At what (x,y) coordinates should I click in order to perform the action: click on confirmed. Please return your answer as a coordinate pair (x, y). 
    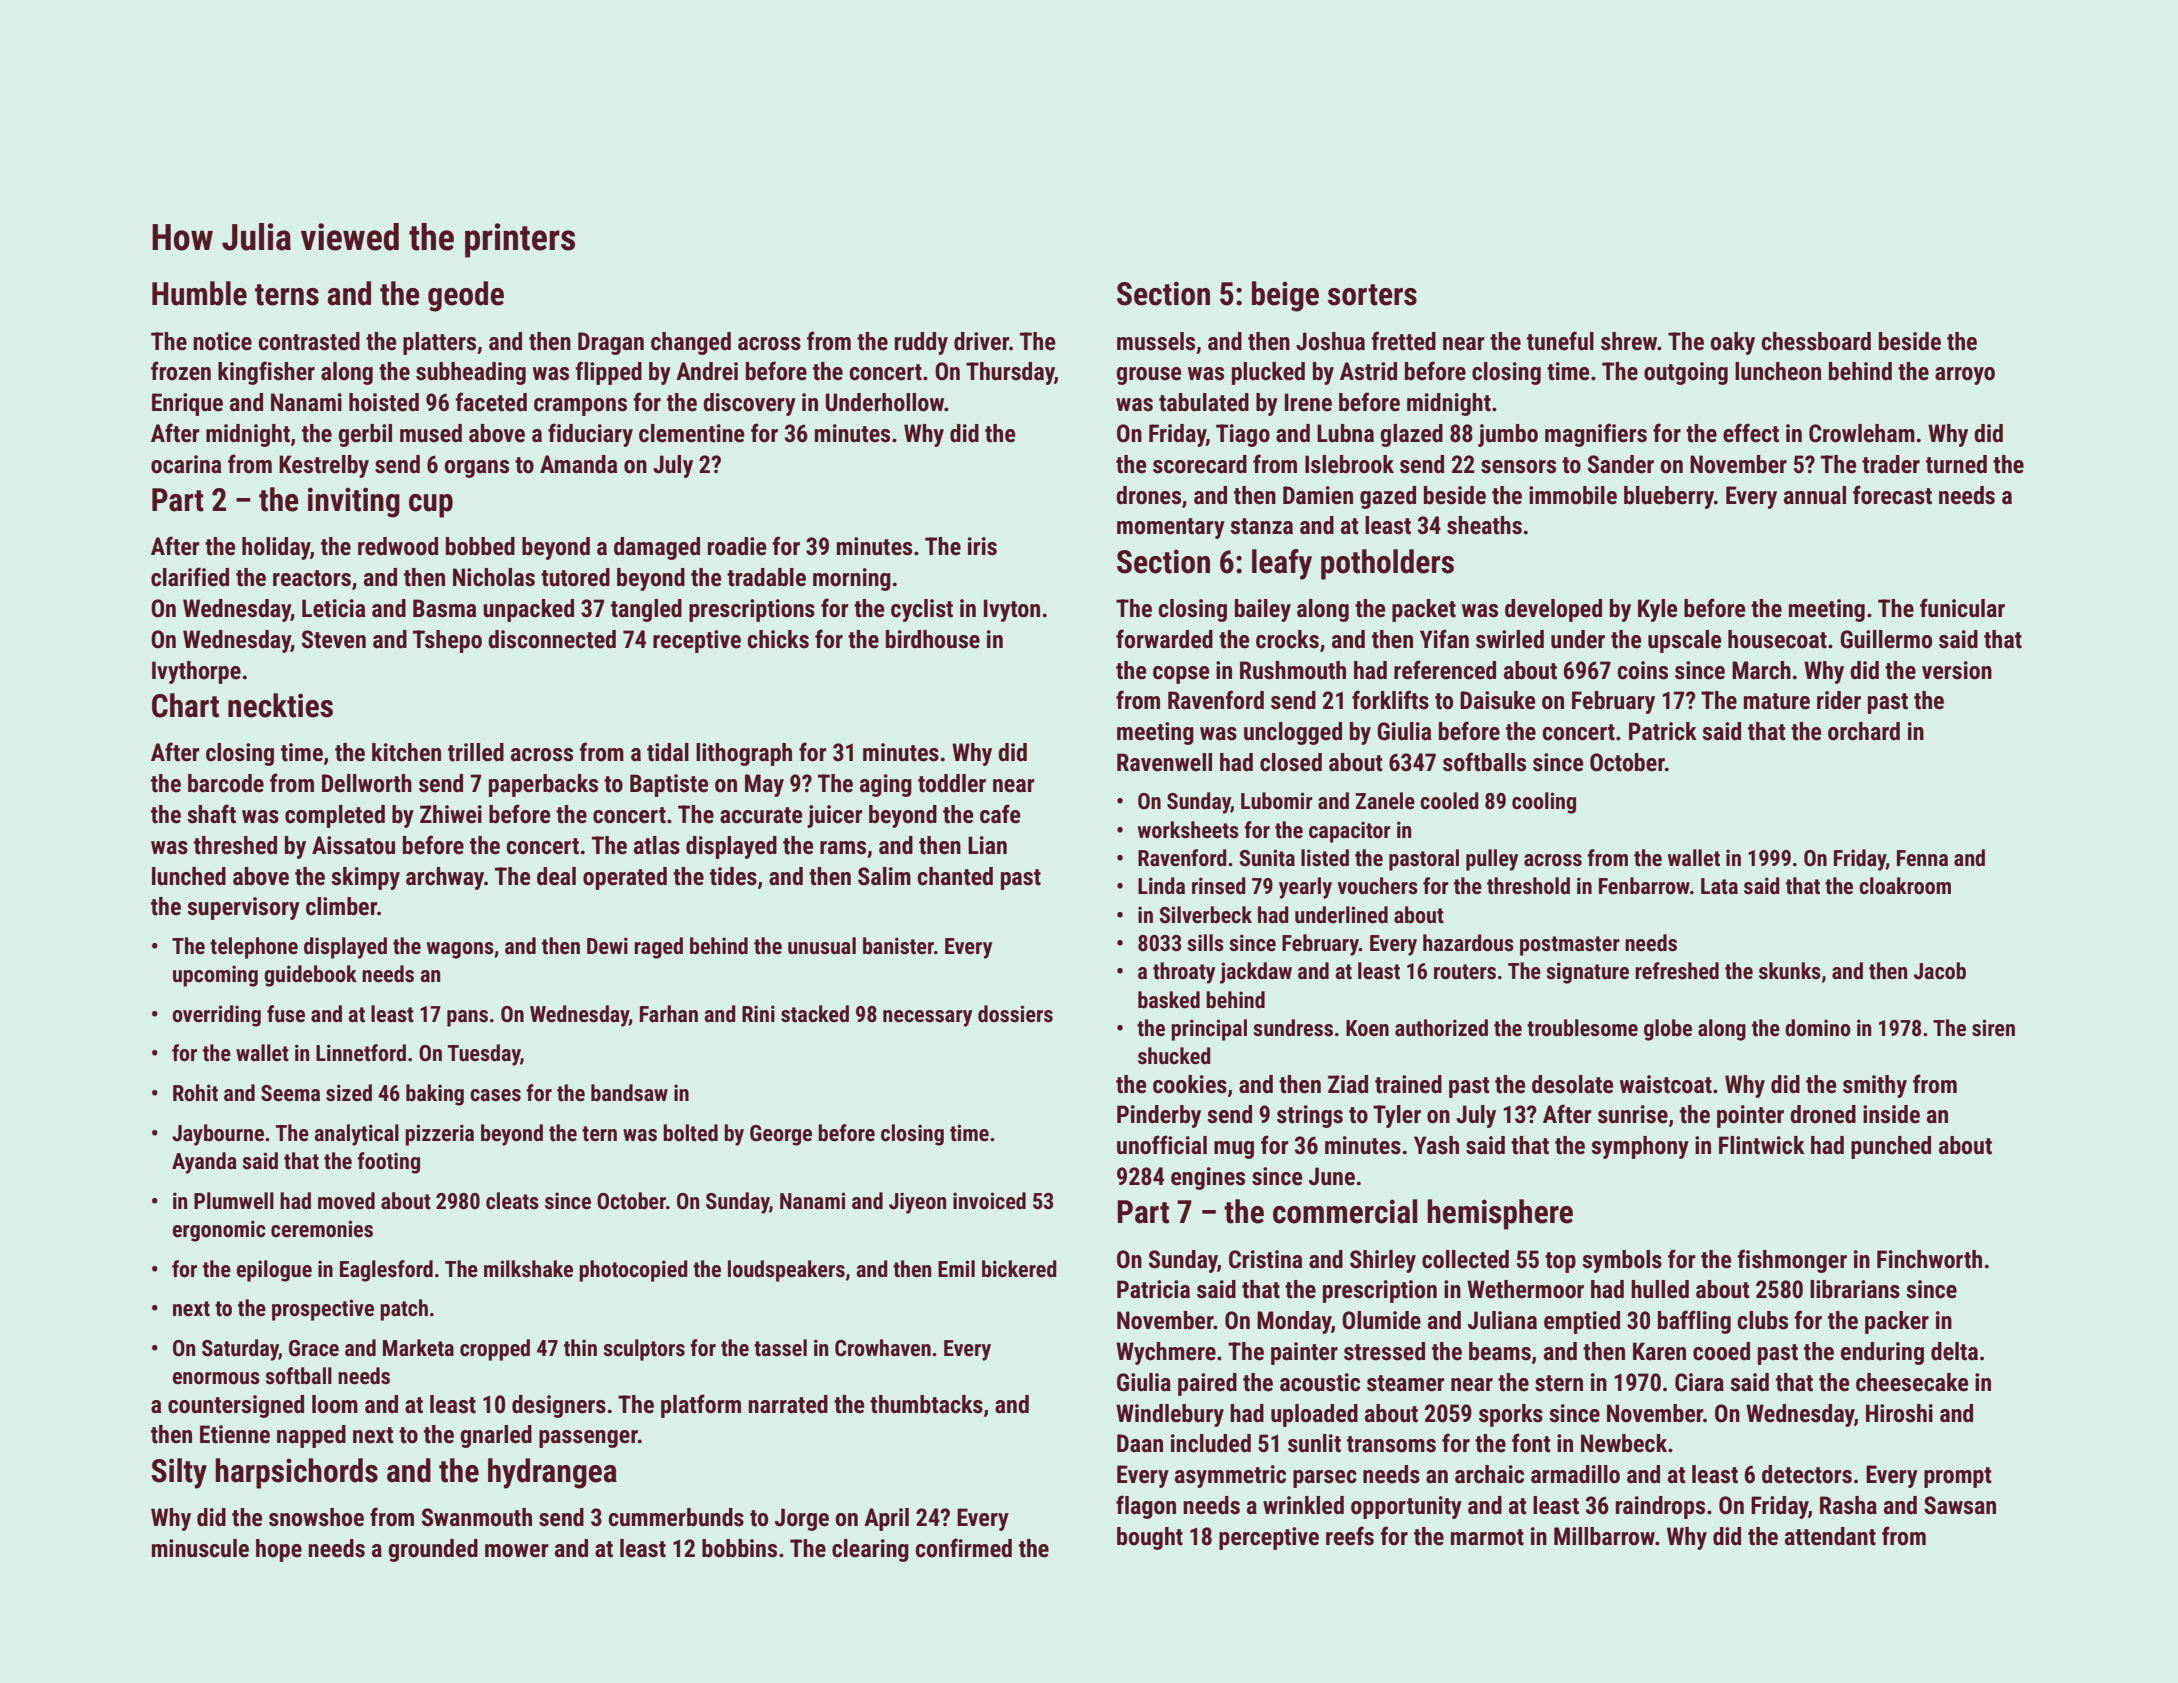
    Looking at the image, I should click on (963, 1548).
